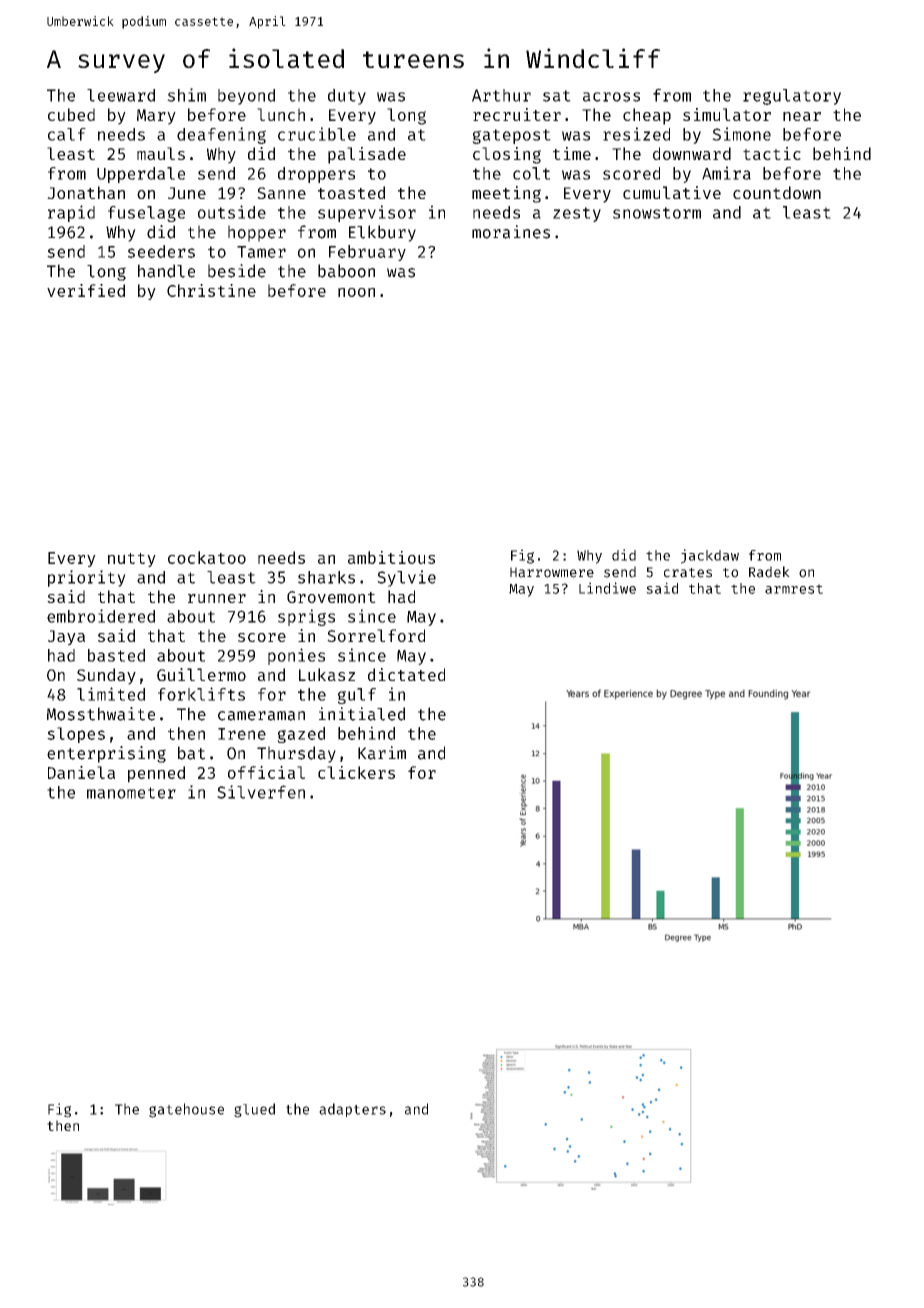  I want to click on snowstorm, so click(657, 213).
